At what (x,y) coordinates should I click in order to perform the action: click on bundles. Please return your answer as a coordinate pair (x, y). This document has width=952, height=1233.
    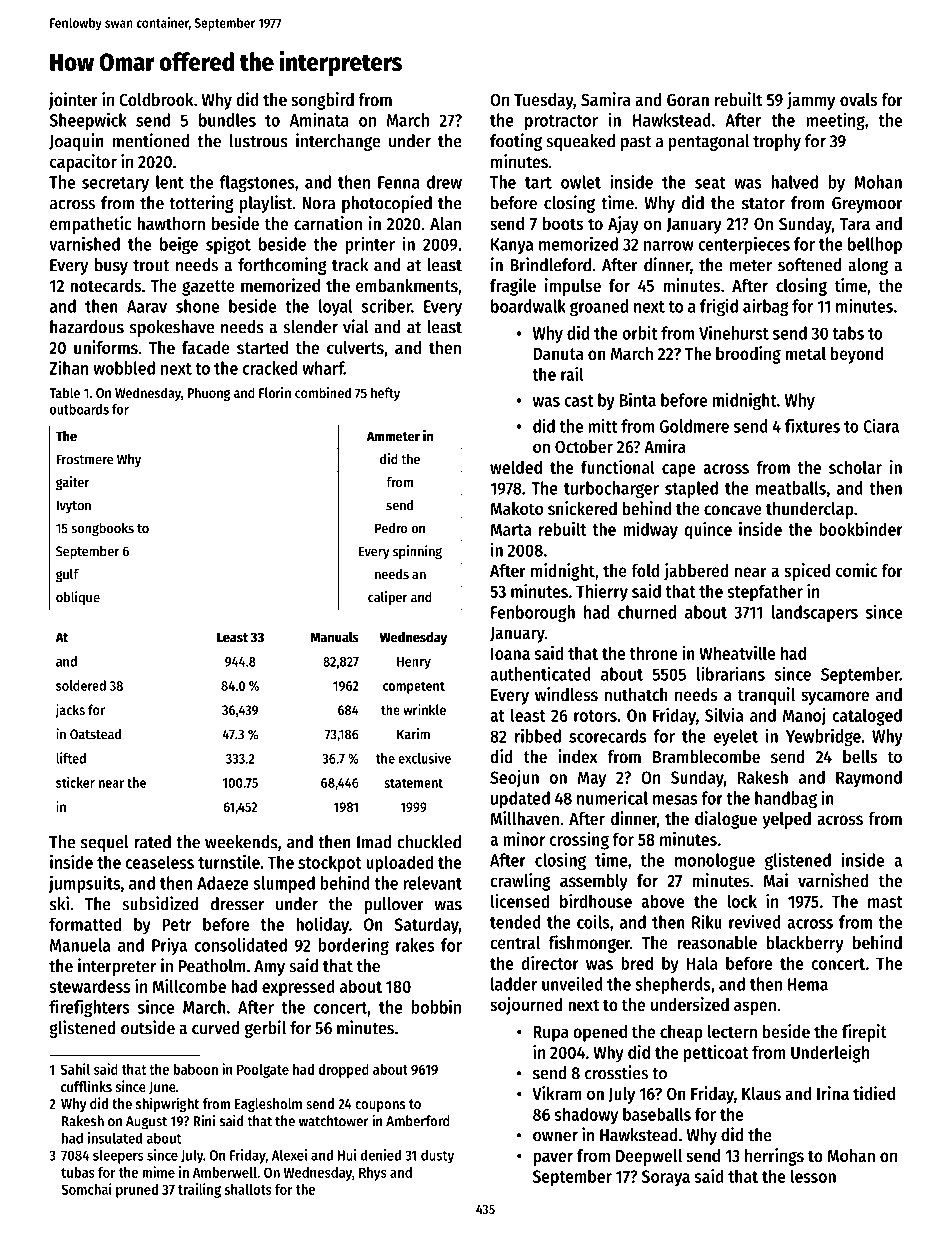
    Looking at the image, I should click on (227, 120).
